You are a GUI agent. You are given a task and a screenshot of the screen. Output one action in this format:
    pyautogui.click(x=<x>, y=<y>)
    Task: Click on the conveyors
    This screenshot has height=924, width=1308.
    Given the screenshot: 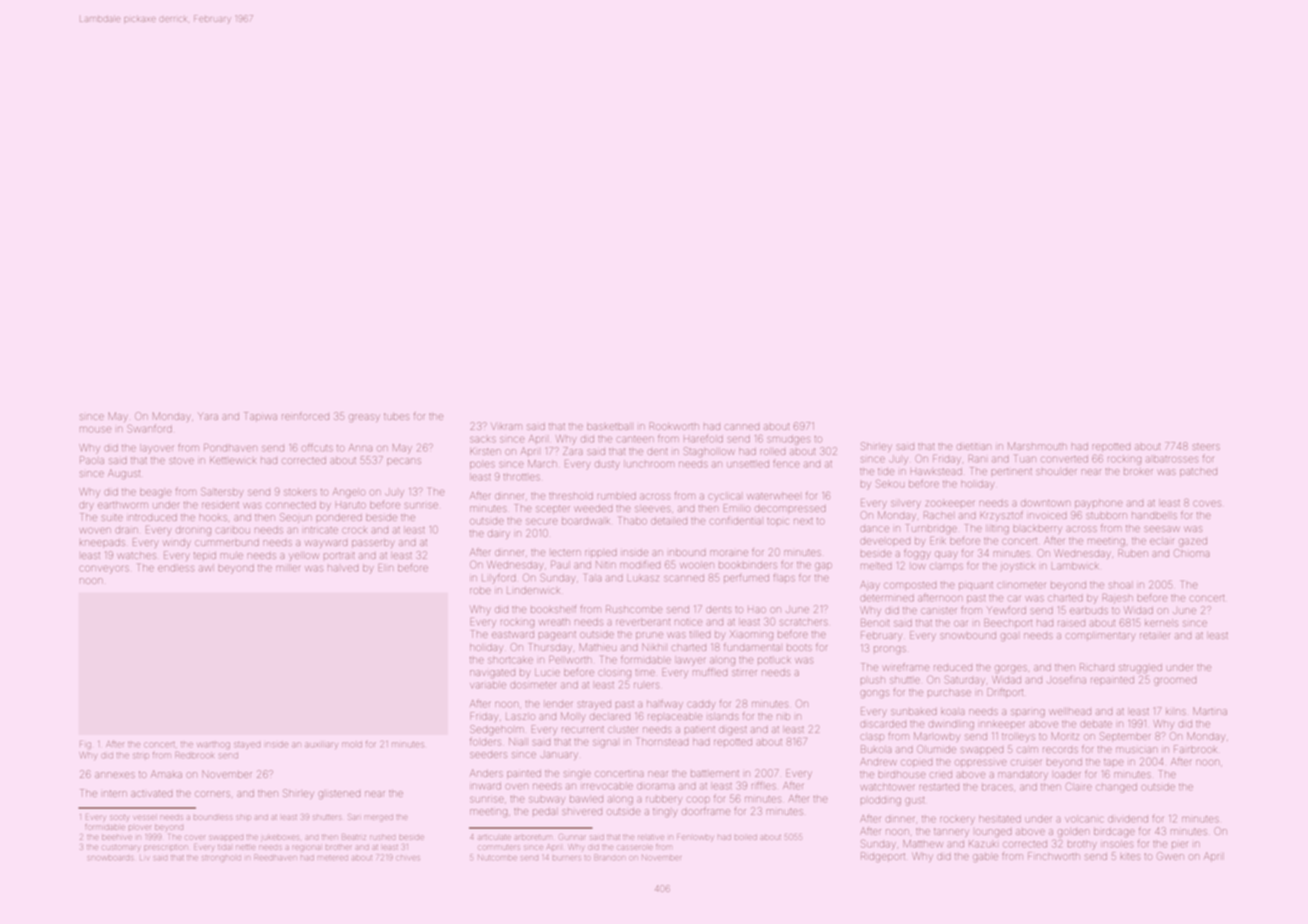 What is the action you would take?
    pyautogui.click(x=104, y=570)
